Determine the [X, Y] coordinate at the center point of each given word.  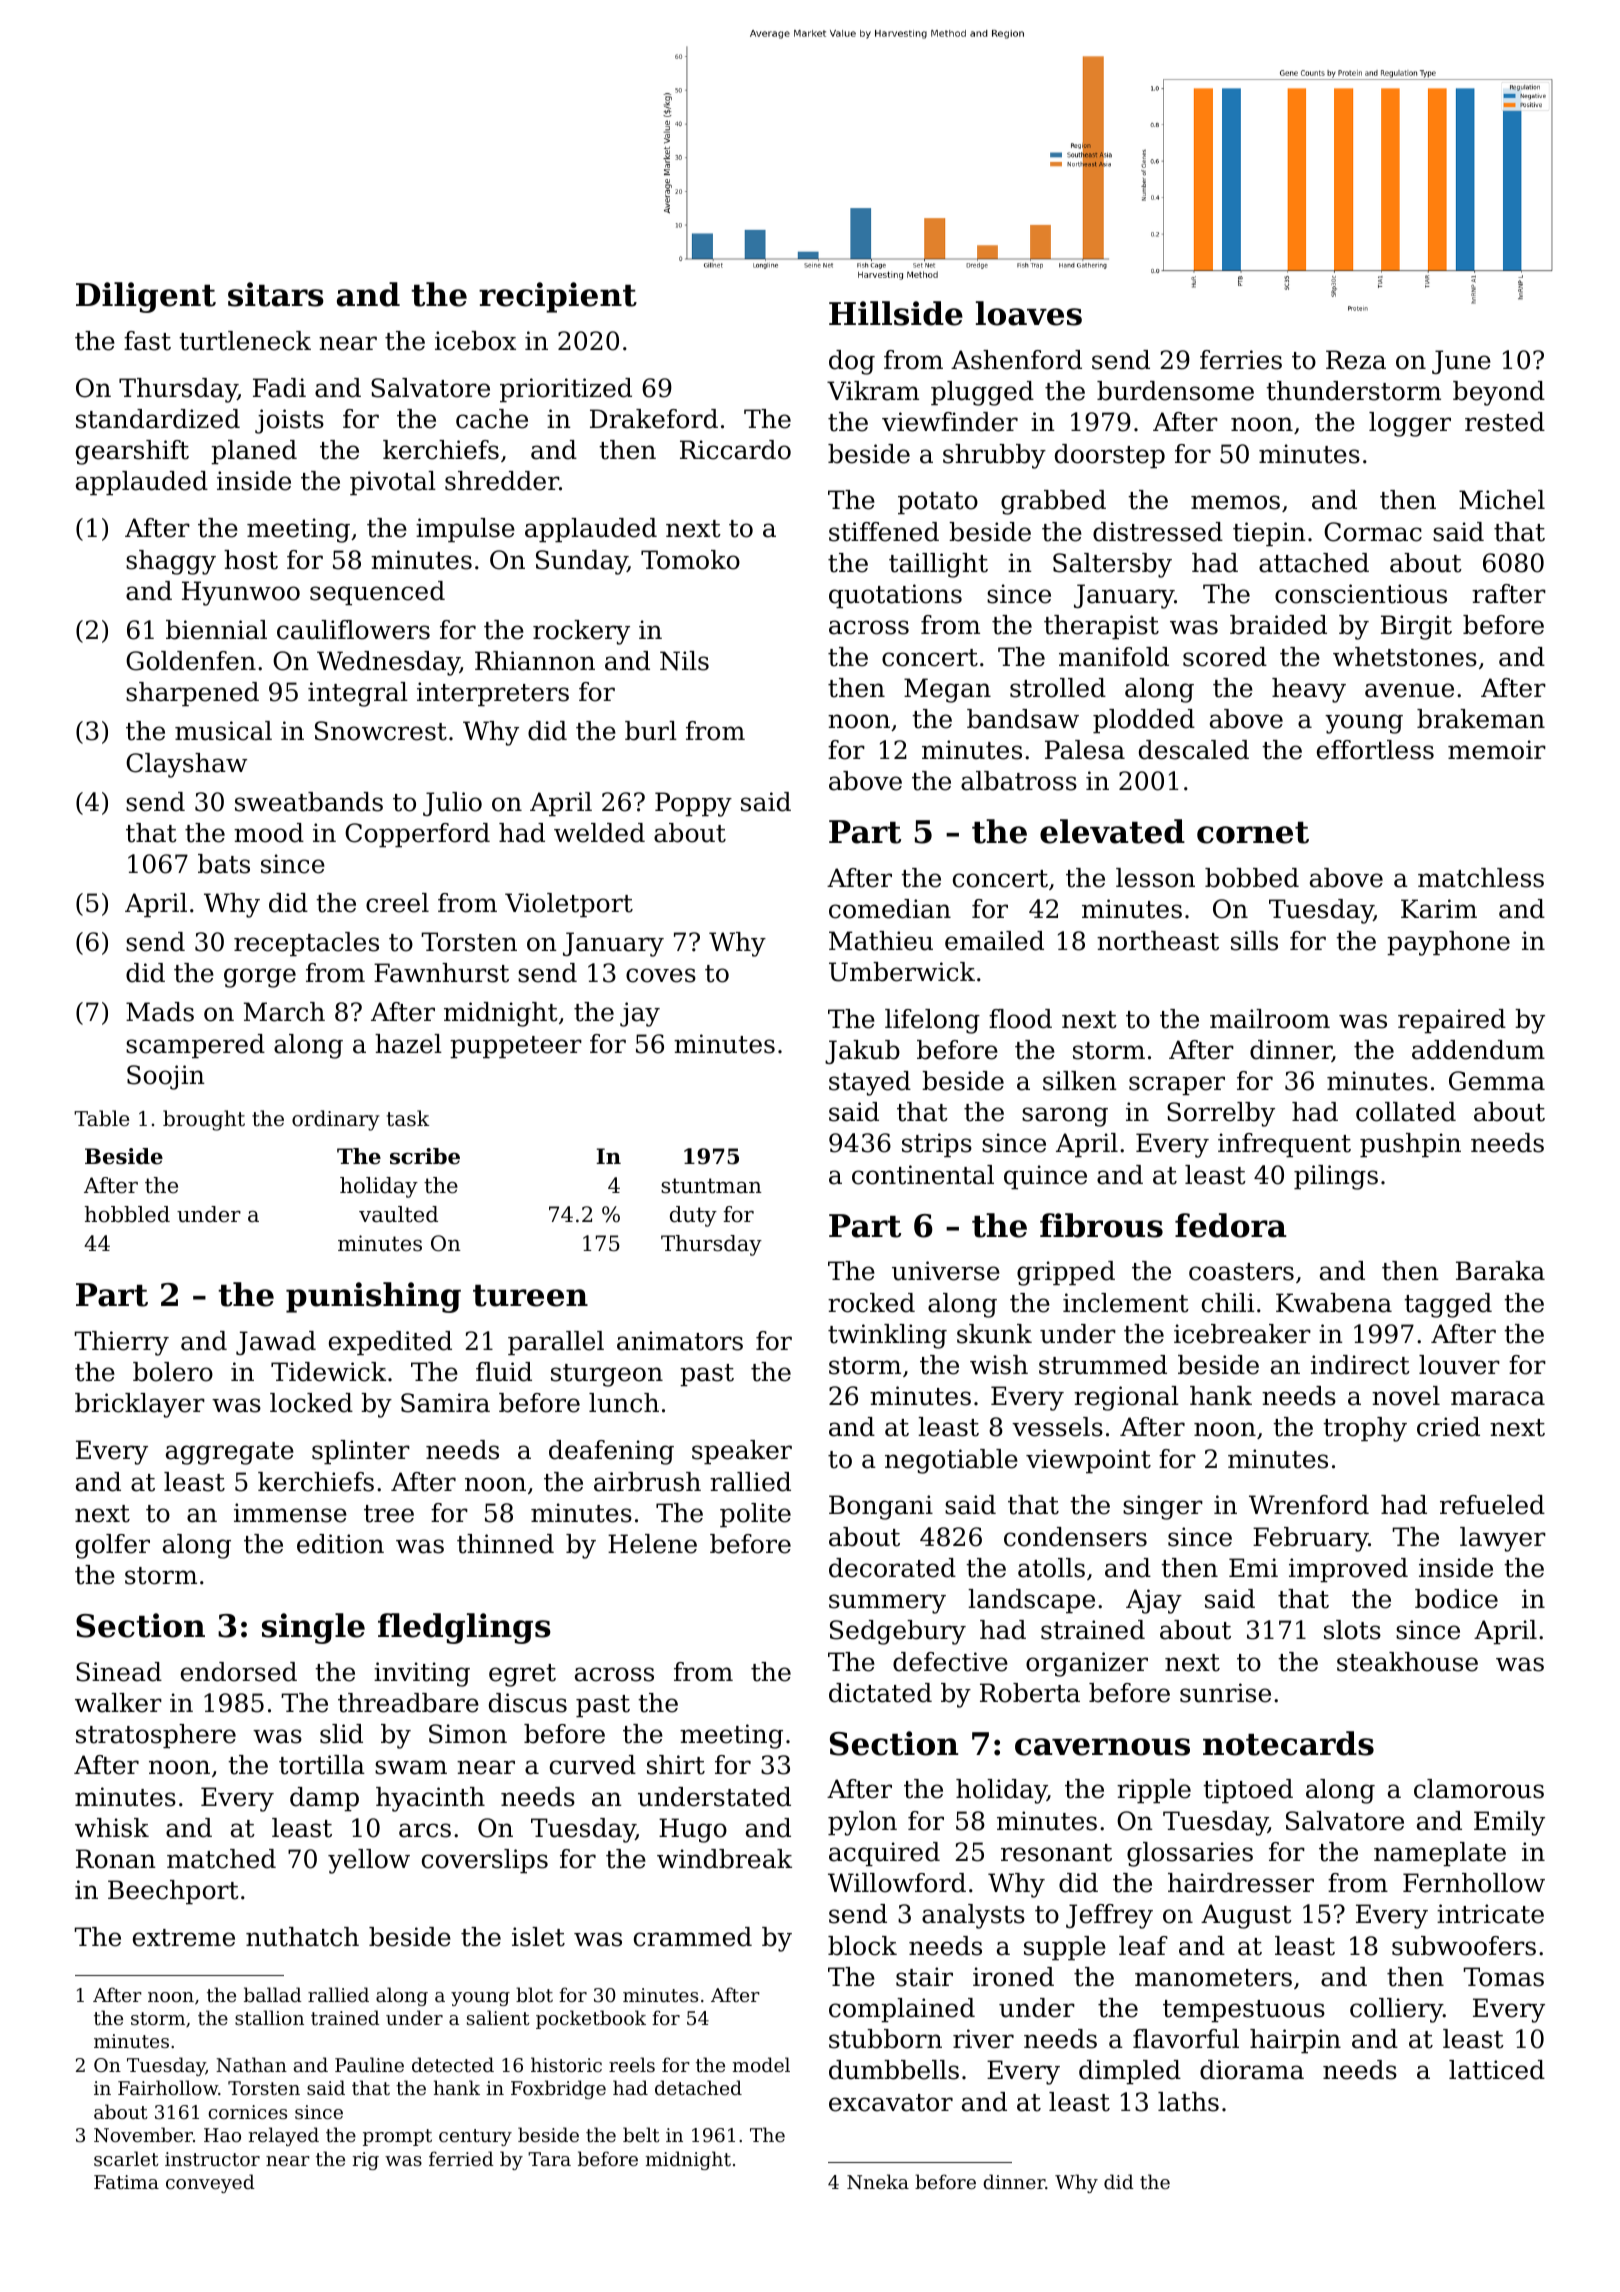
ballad [273, 1994]
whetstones [1405, 657]
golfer [113, 1546]
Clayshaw [186, 765]
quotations [895, 596]
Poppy [693, 804]
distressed [1158, 532]
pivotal [393, 483]
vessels [1057, 1427]
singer [1163, 1507]
